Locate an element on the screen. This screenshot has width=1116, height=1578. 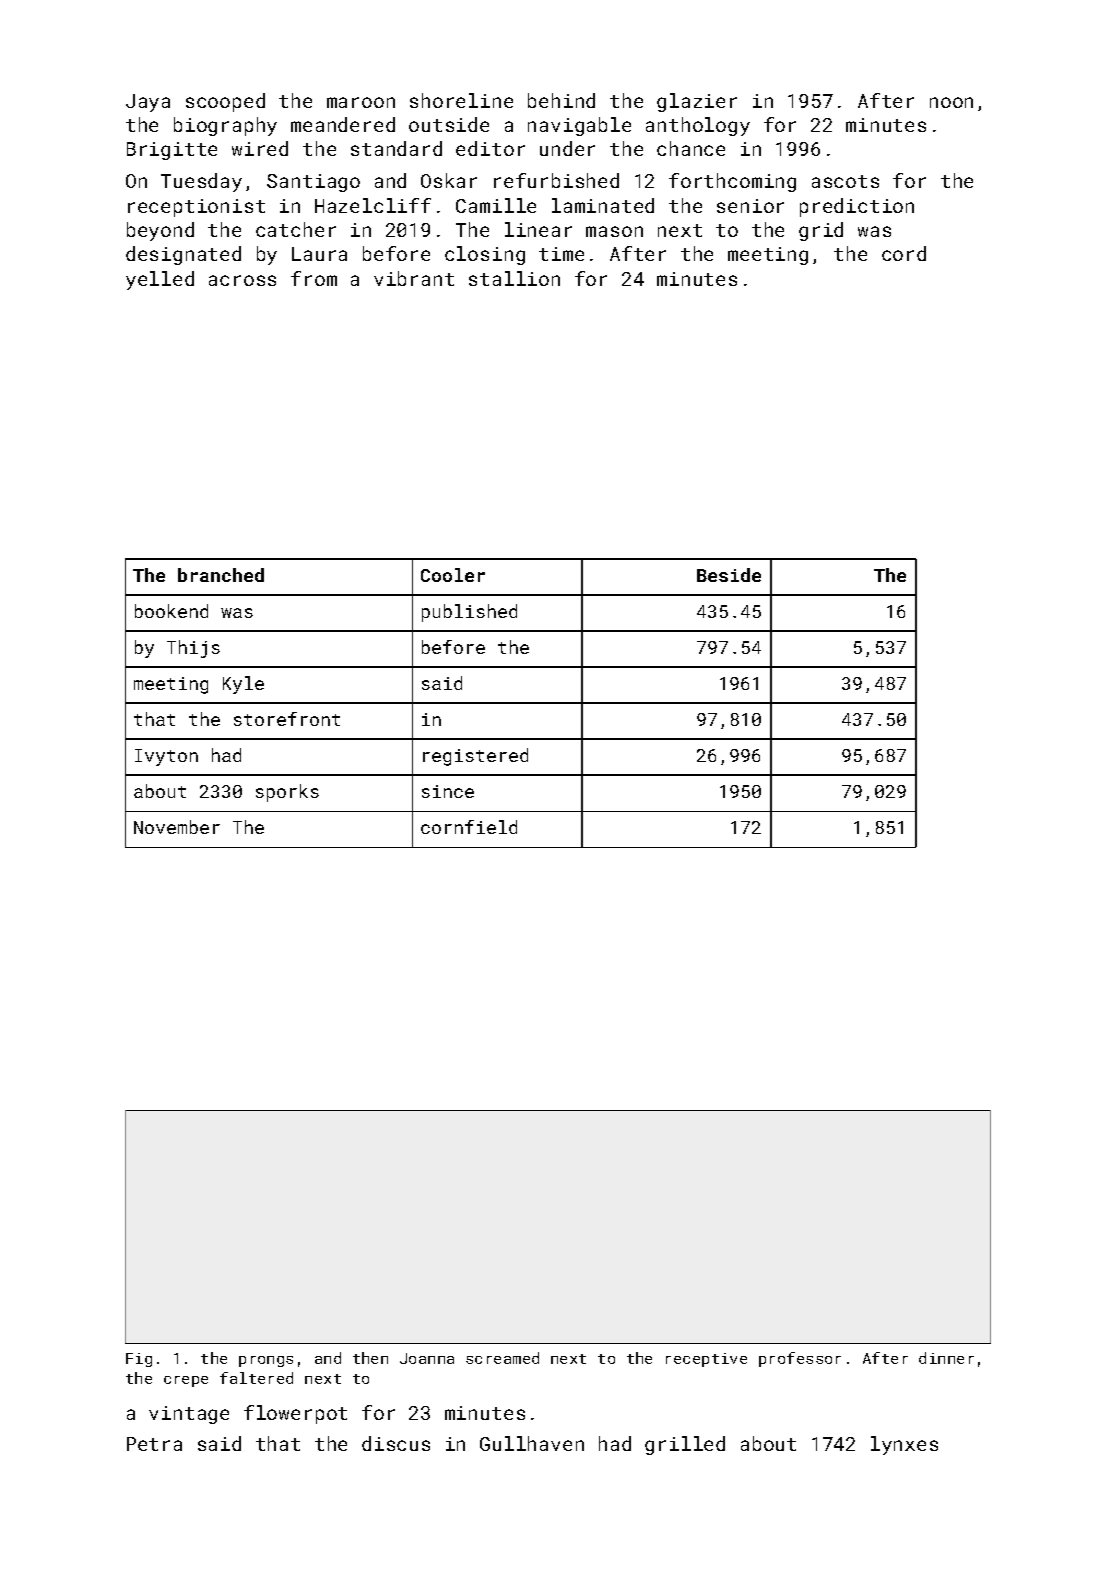
registered is located at coordinates (475, 757).
